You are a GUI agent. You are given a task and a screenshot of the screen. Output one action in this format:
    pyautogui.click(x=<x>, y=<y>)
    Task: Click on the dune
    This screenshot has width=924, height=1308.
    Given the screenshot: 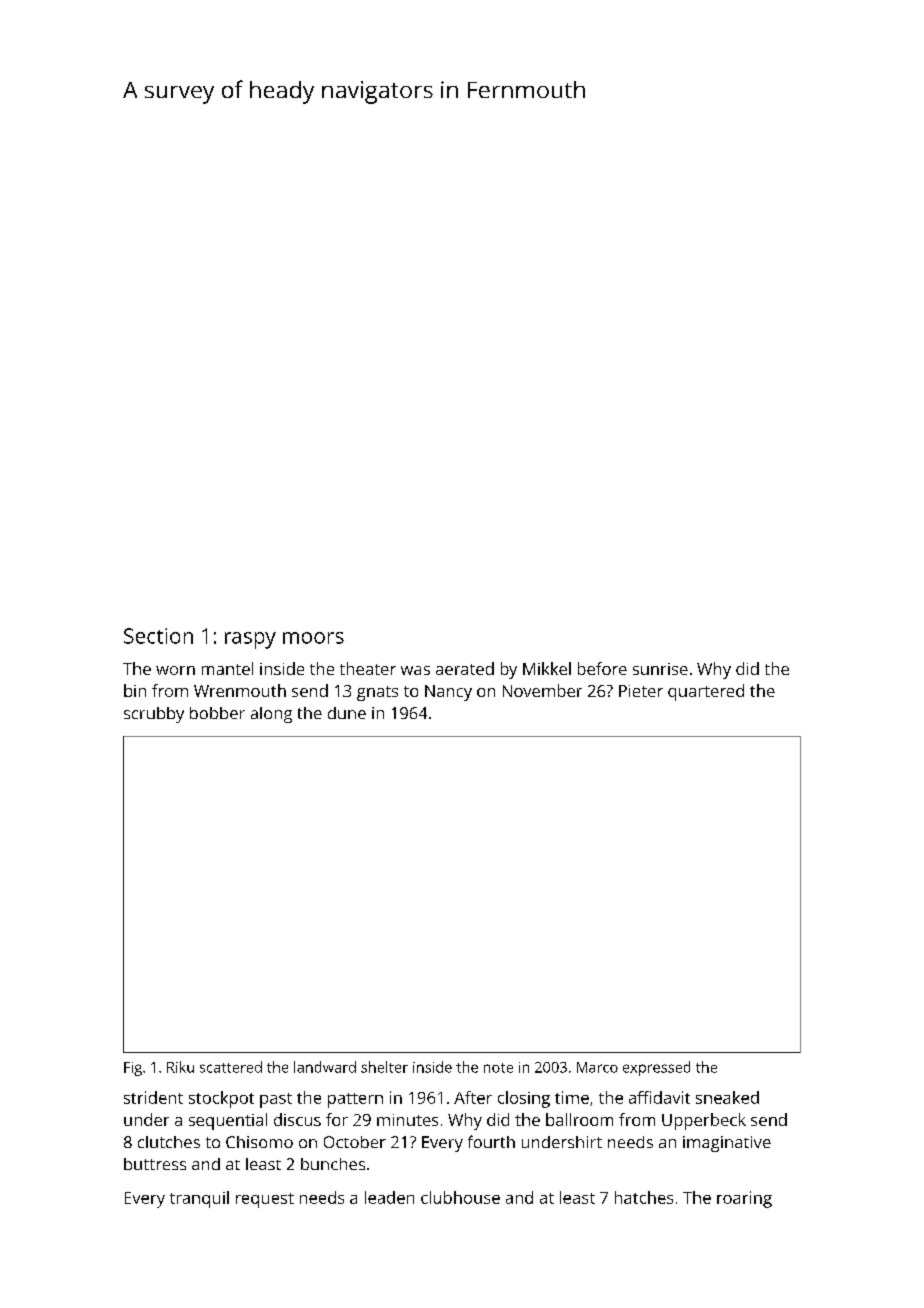 What is the action you would take?
    pyautogui.click(x=347, y=713)
